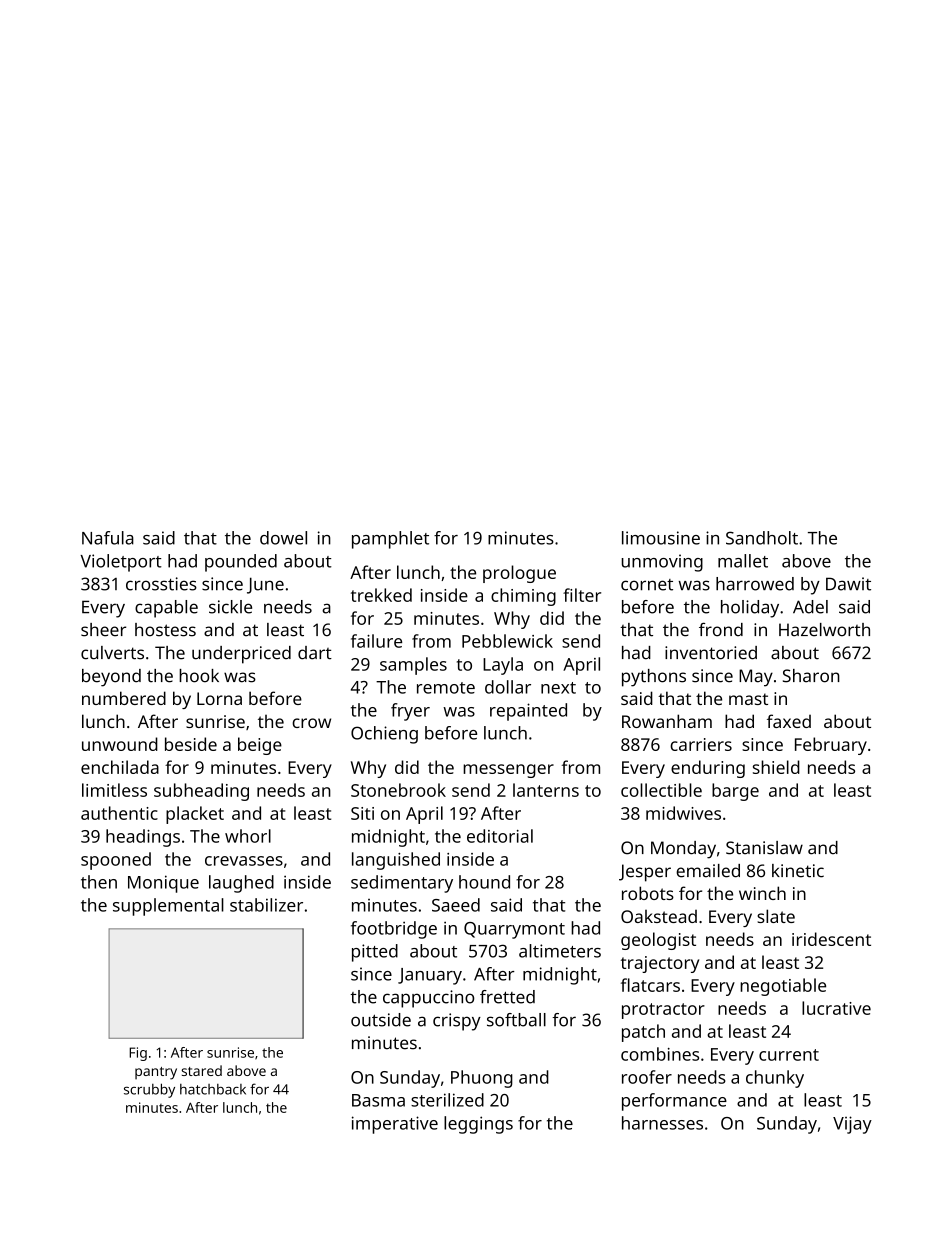 Image resolution: width=952 pixels, height=1233 pixels. Describe the element at coordinates (447, 1100) in the image. I see `sterilized` at that location.
